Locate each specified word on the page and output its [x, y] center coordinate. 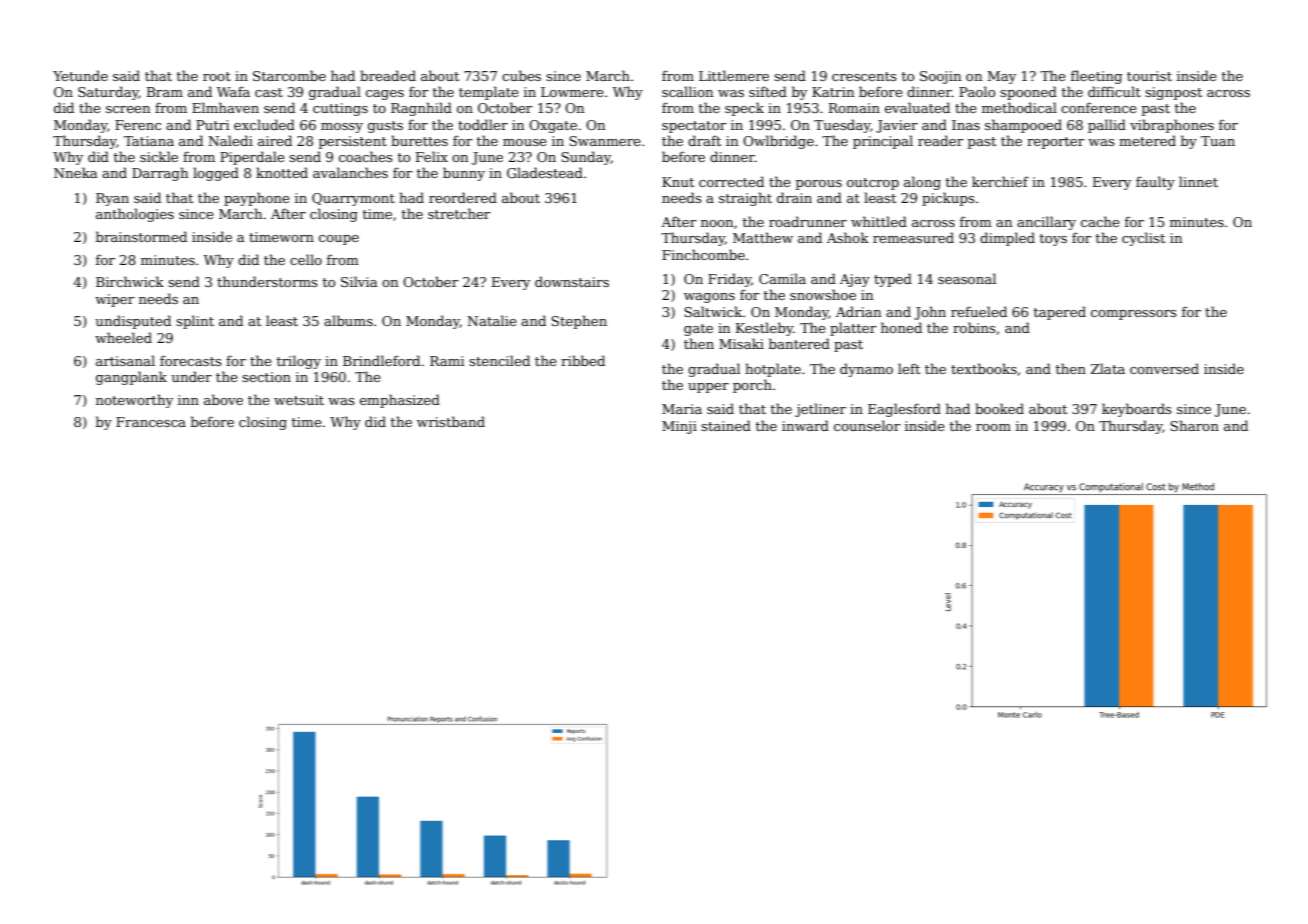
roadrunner [808, 221]
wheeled [123, 337]
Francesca [151, 422]
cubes [521, 75]
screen [128, 109]
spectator [694, 127]
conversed [1164, 368]
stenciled [499, 360]
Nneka [75, 172]
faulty [1155, 183]
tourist [1149, 76]
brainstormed [141, 236]
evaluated [917, 107]
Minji [679, 427]
